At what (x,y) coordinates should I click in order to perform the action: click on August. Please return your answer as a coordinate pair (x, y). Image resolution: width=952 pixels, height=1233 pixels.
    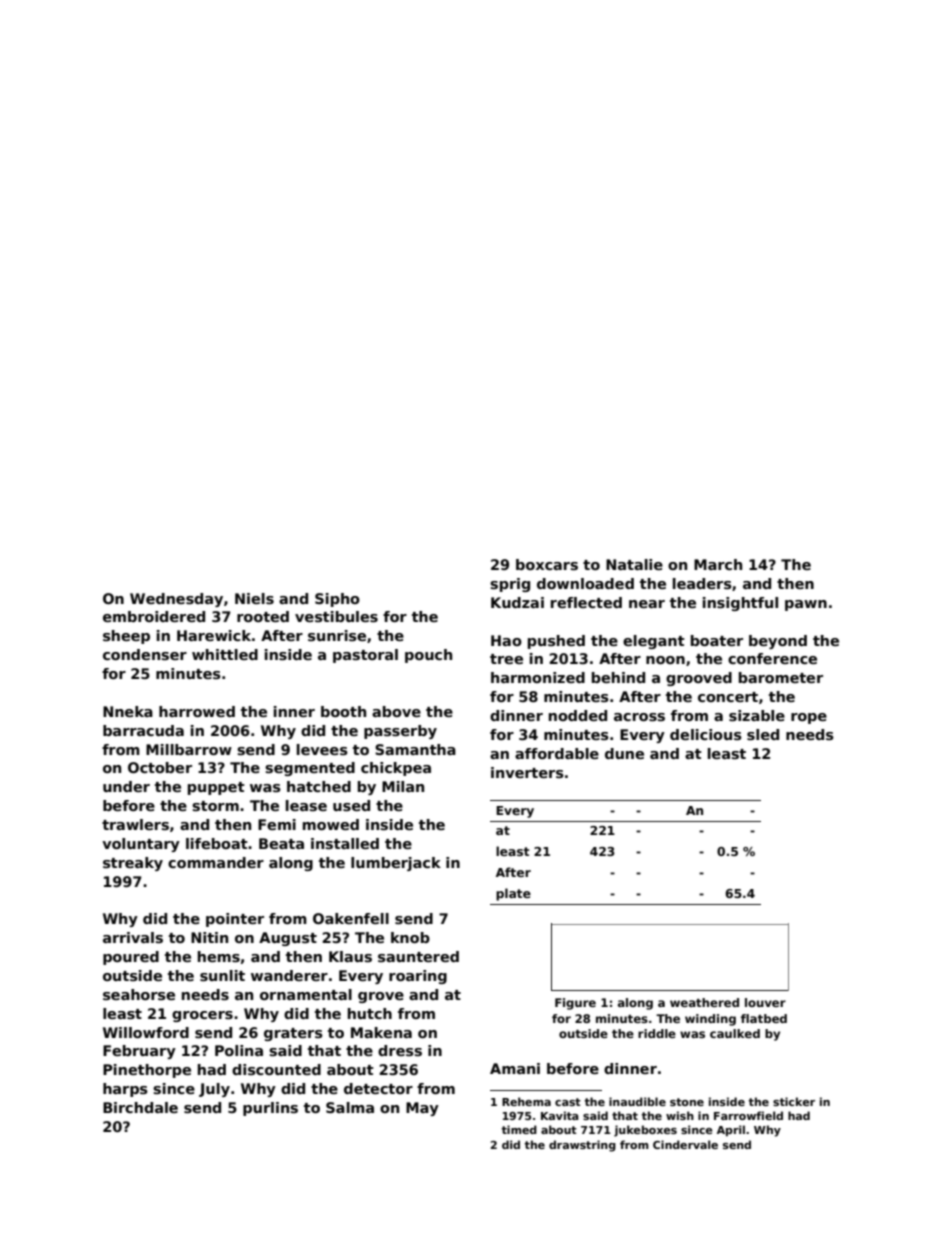
    Looking at the image, I should click on (288, 939).
